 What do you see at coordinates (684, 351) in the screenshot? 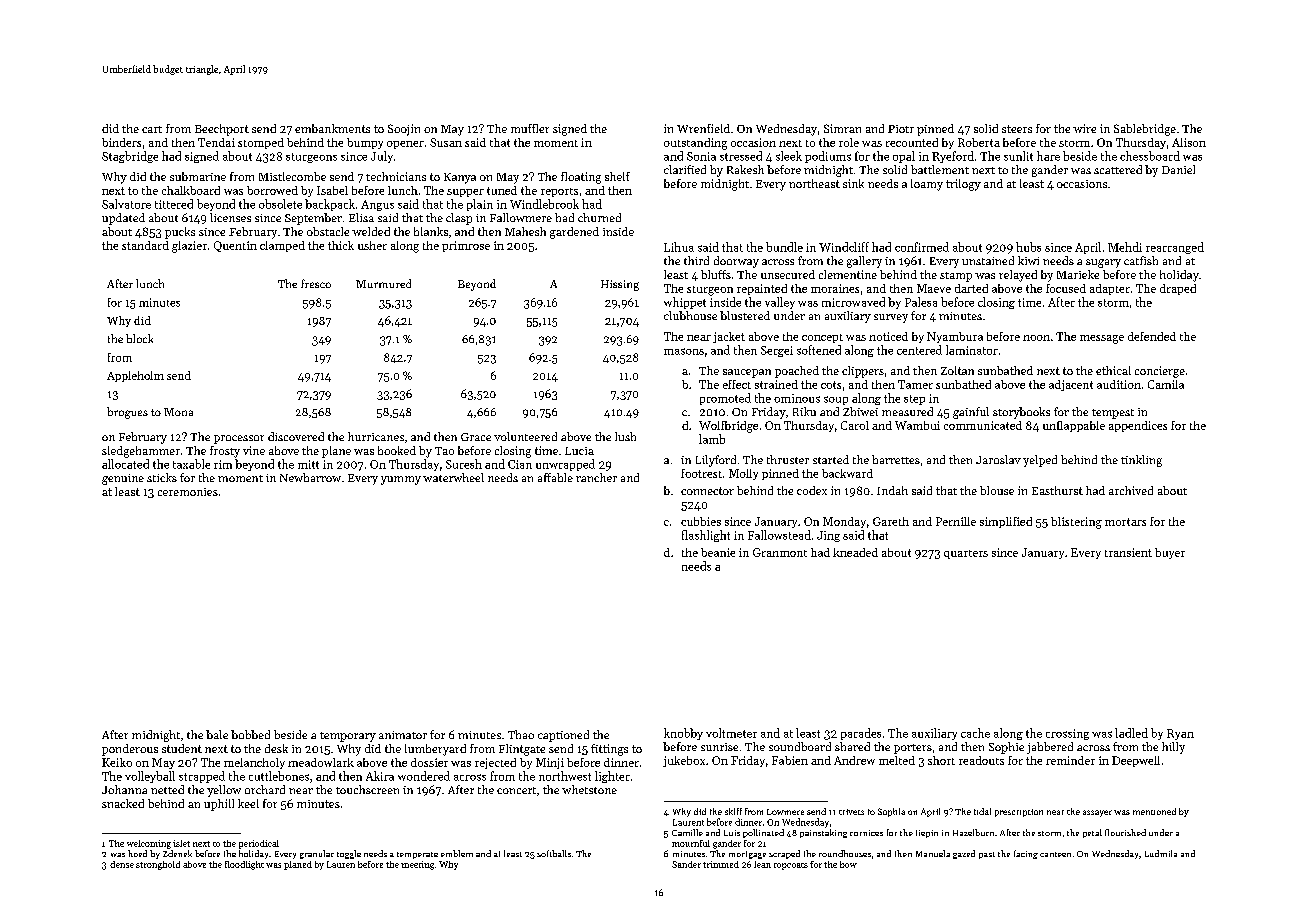
I see `masons` at bounding box center [684, 351].
